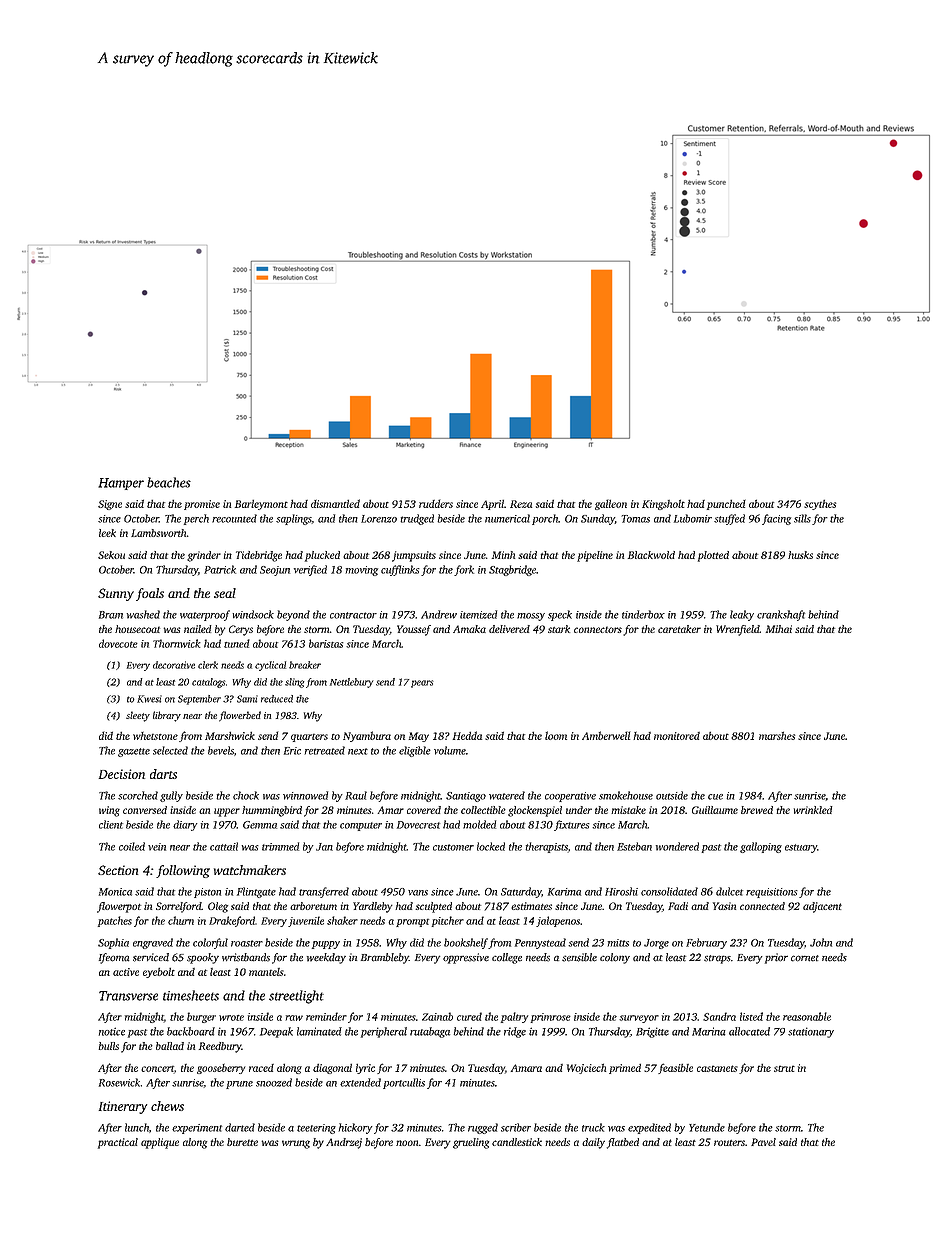  What do you see at coordinates (811, 1032) in the document?
I see `stationary` at bounding box center [811, 1032].
